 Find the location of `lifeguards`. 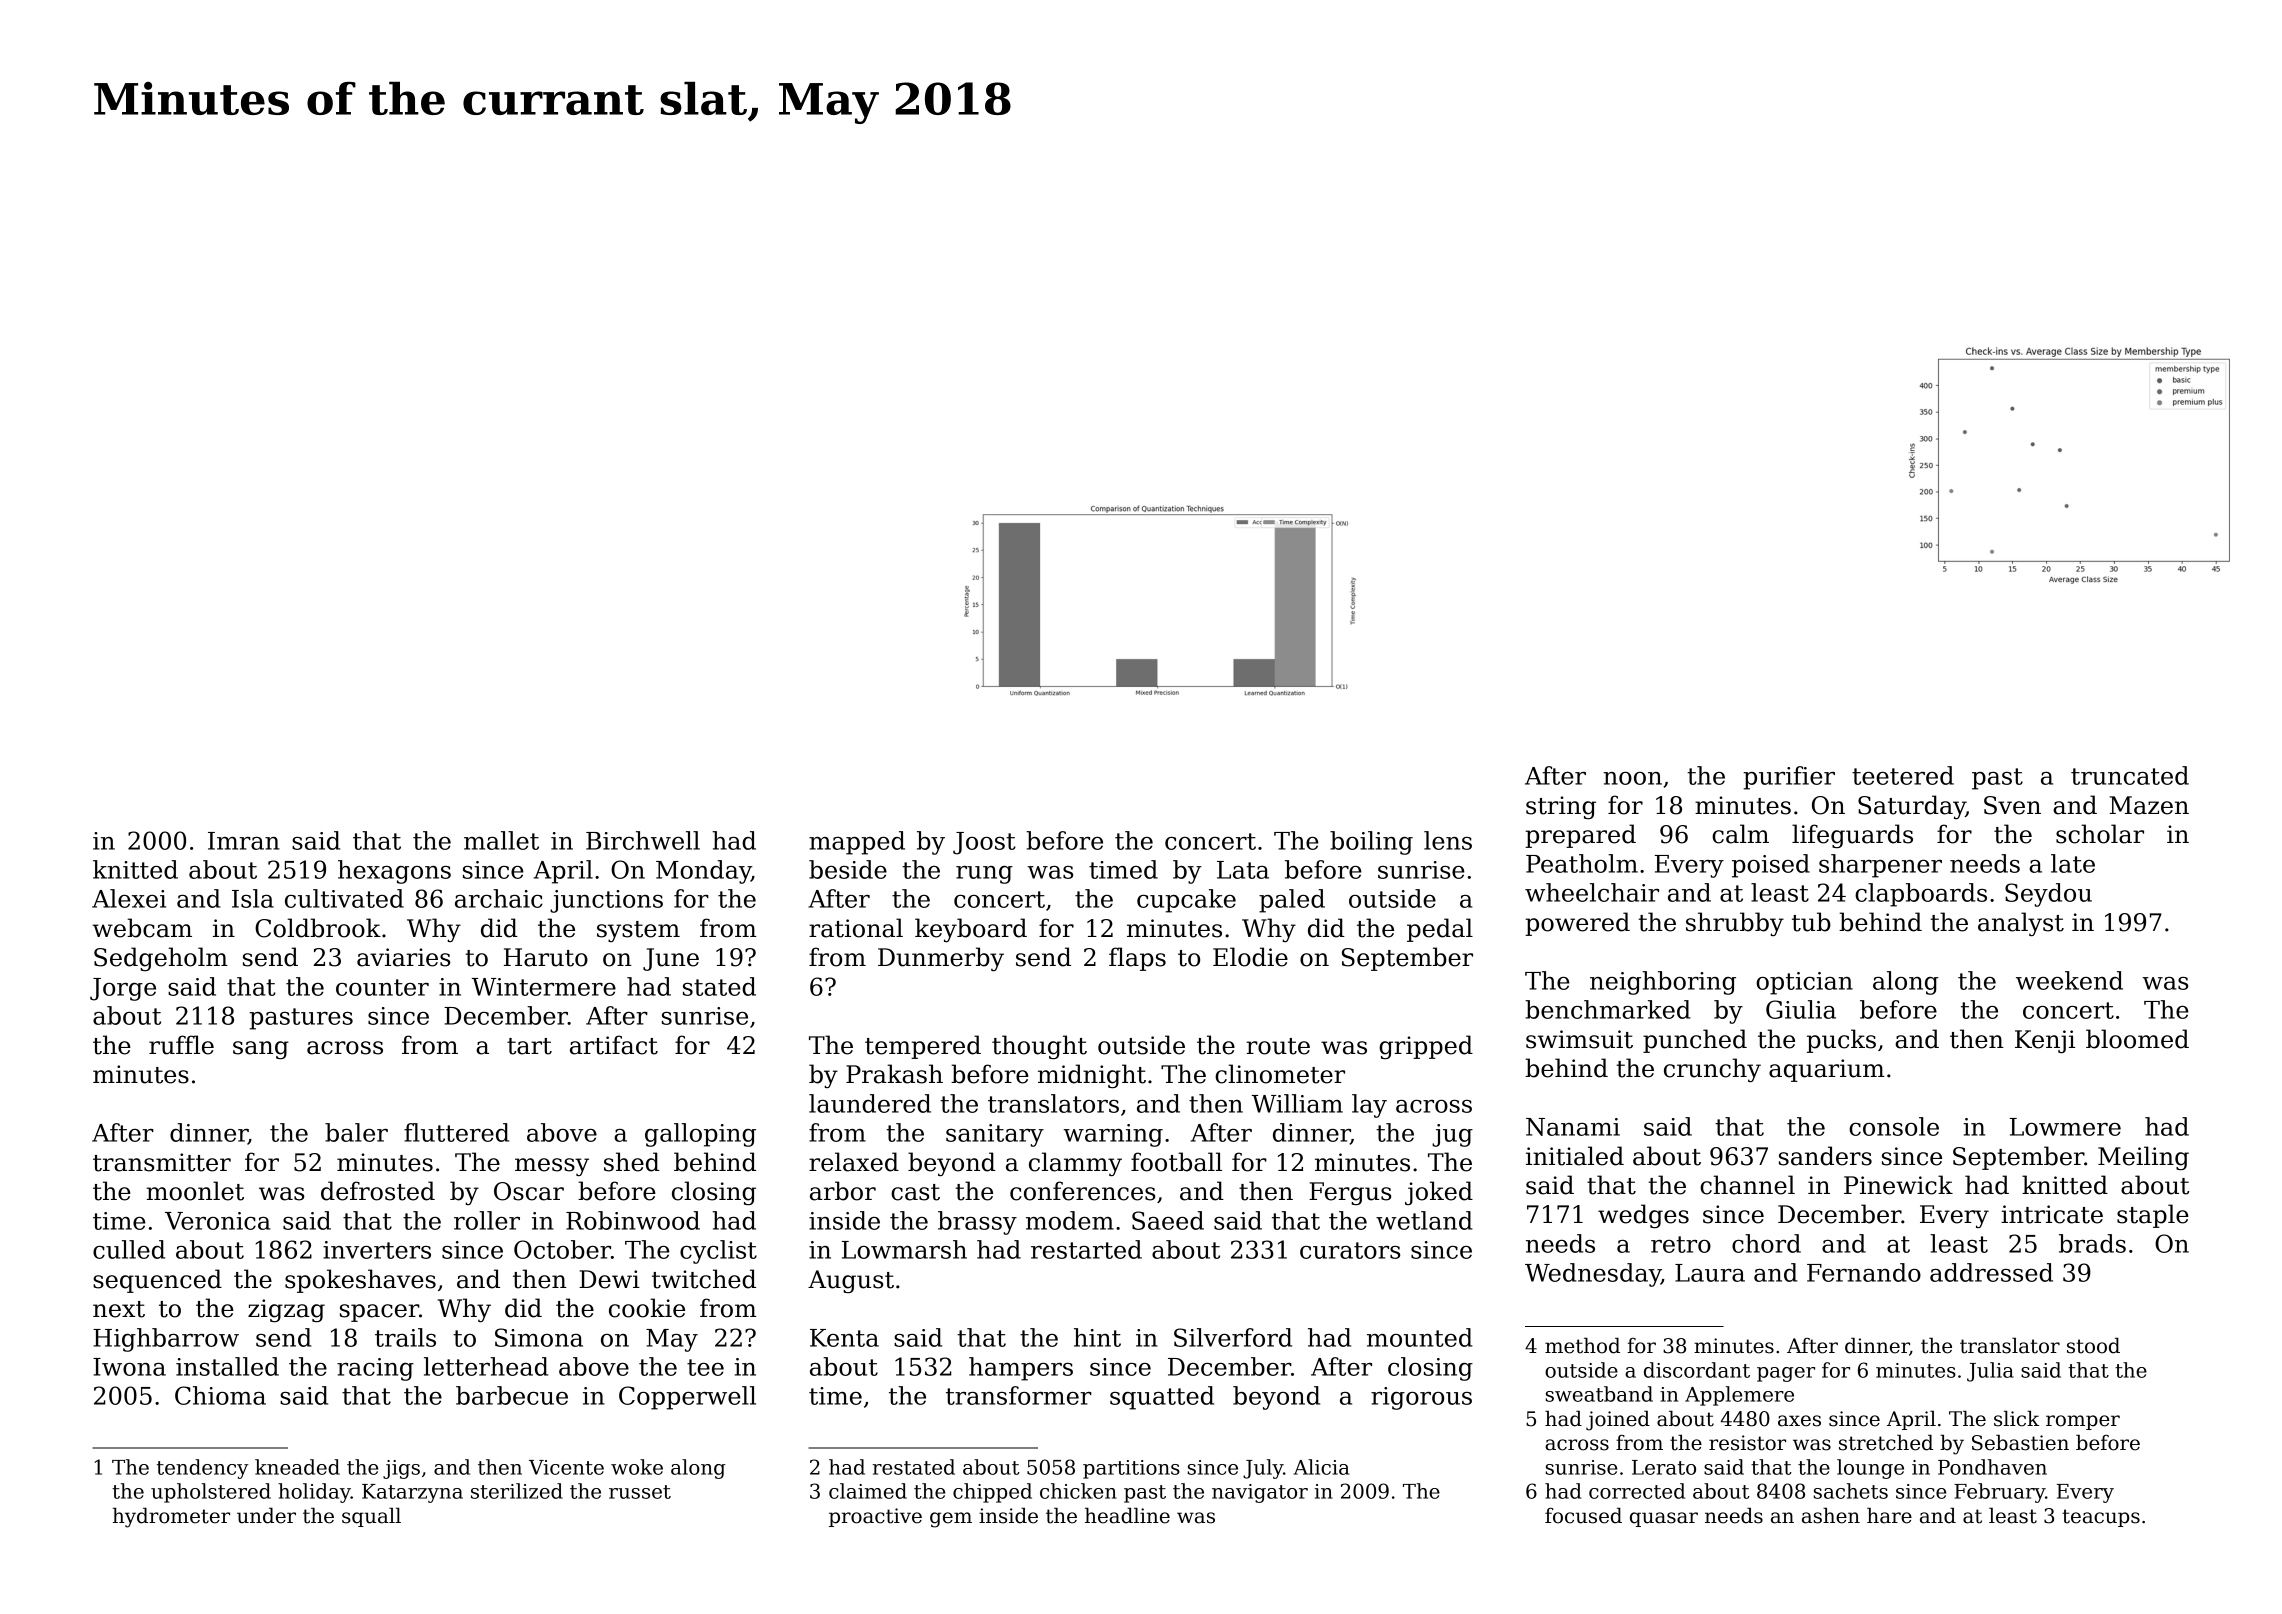

lifeguards is located at coordinates (1852, 836).
